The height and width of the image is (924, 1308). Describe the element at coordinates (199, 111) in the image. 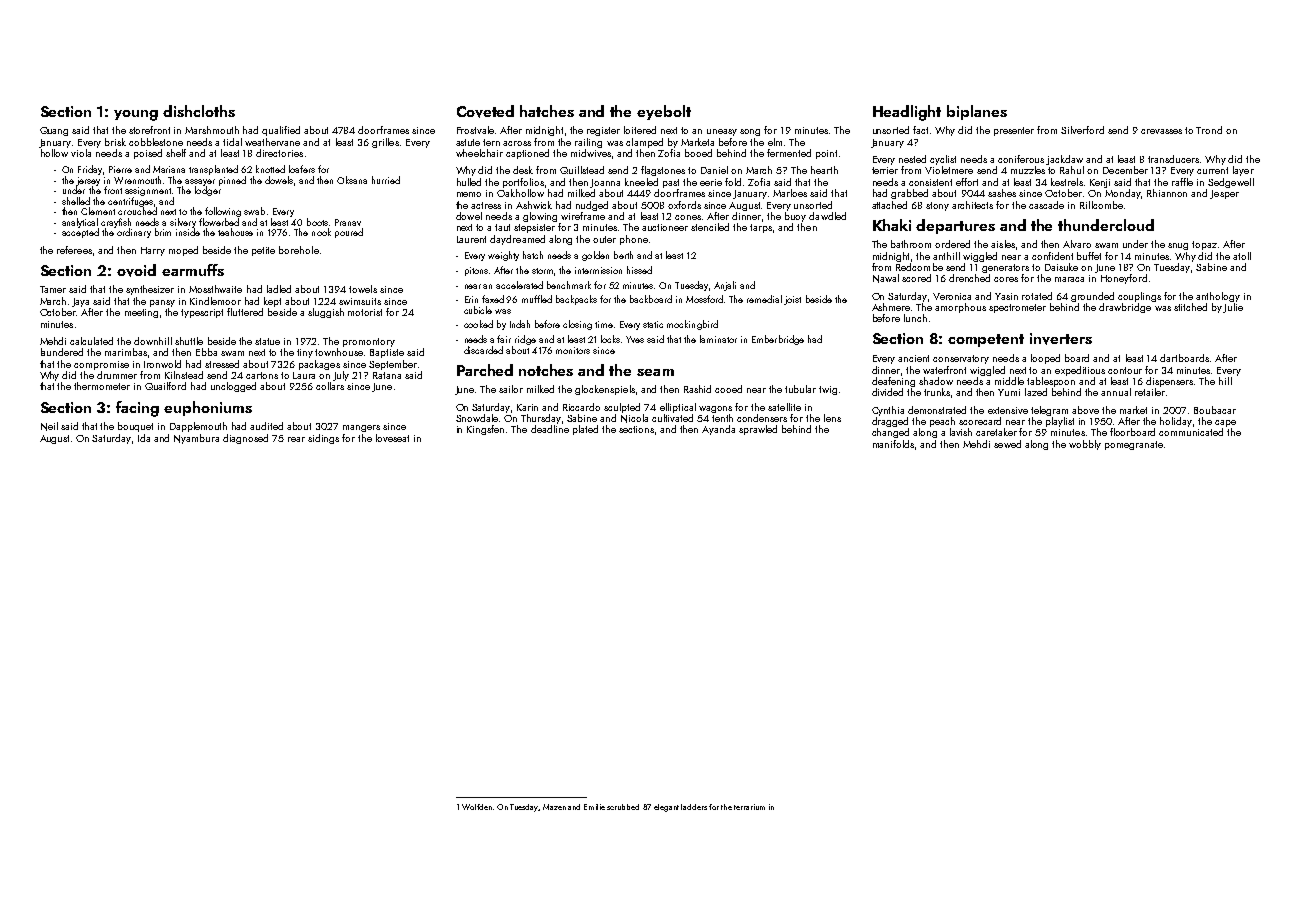

I see `dishcloths` at that location.
